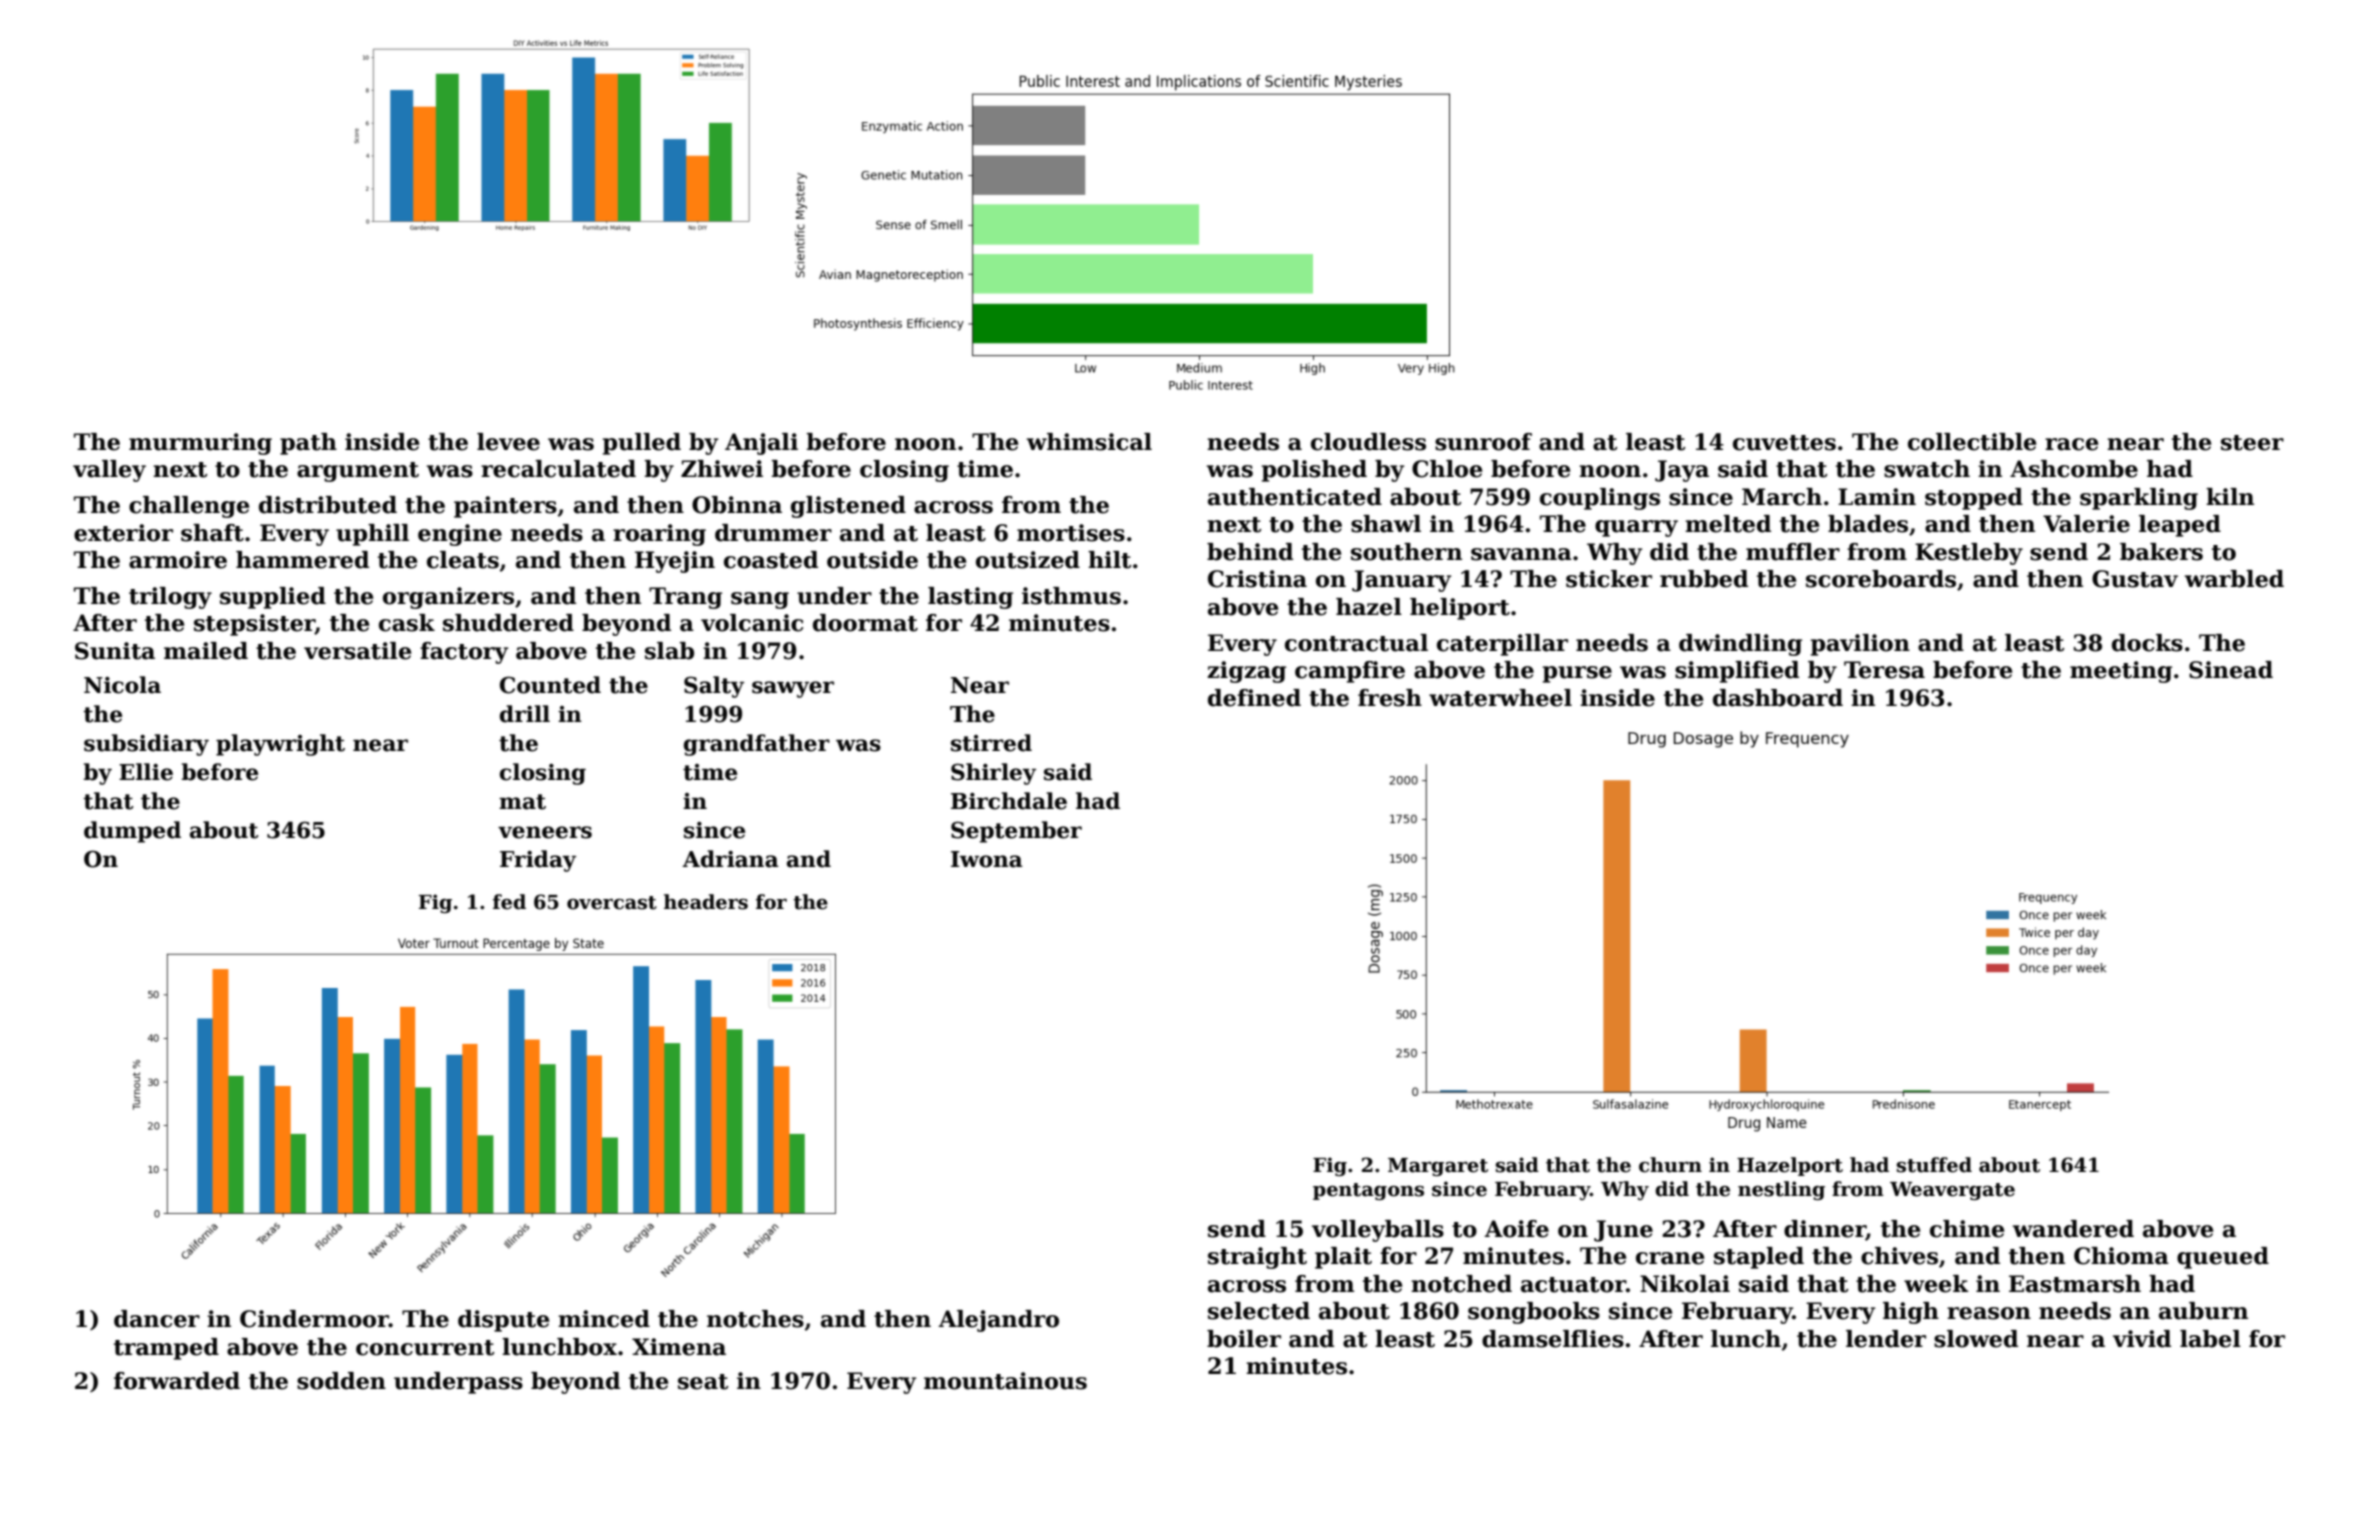  Describe the element at coordinates (2135, 579) in the page. I see `Gustav` at that location.
